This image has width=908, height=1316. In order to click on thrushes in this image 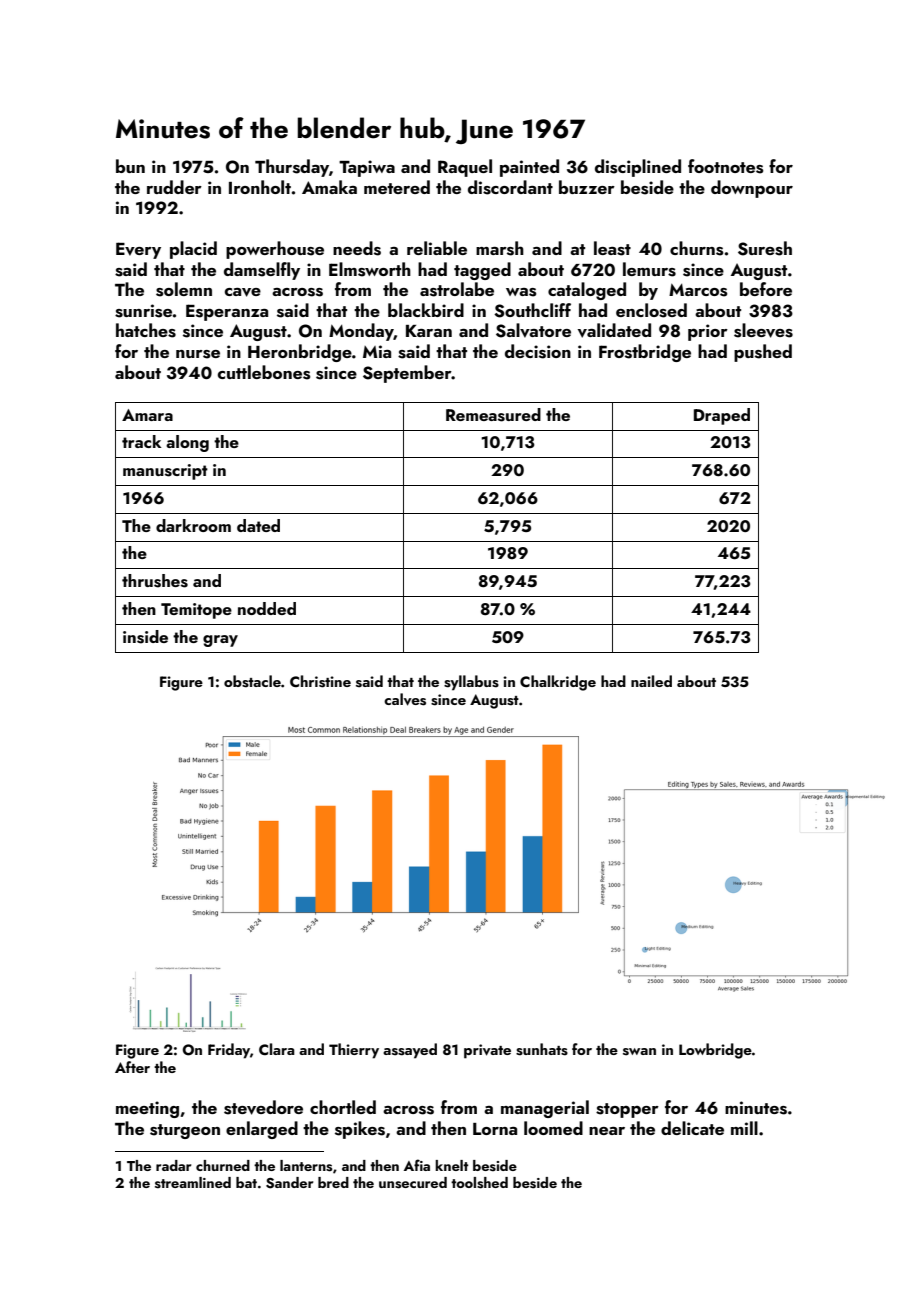, I will do `click(155, 581)`.
